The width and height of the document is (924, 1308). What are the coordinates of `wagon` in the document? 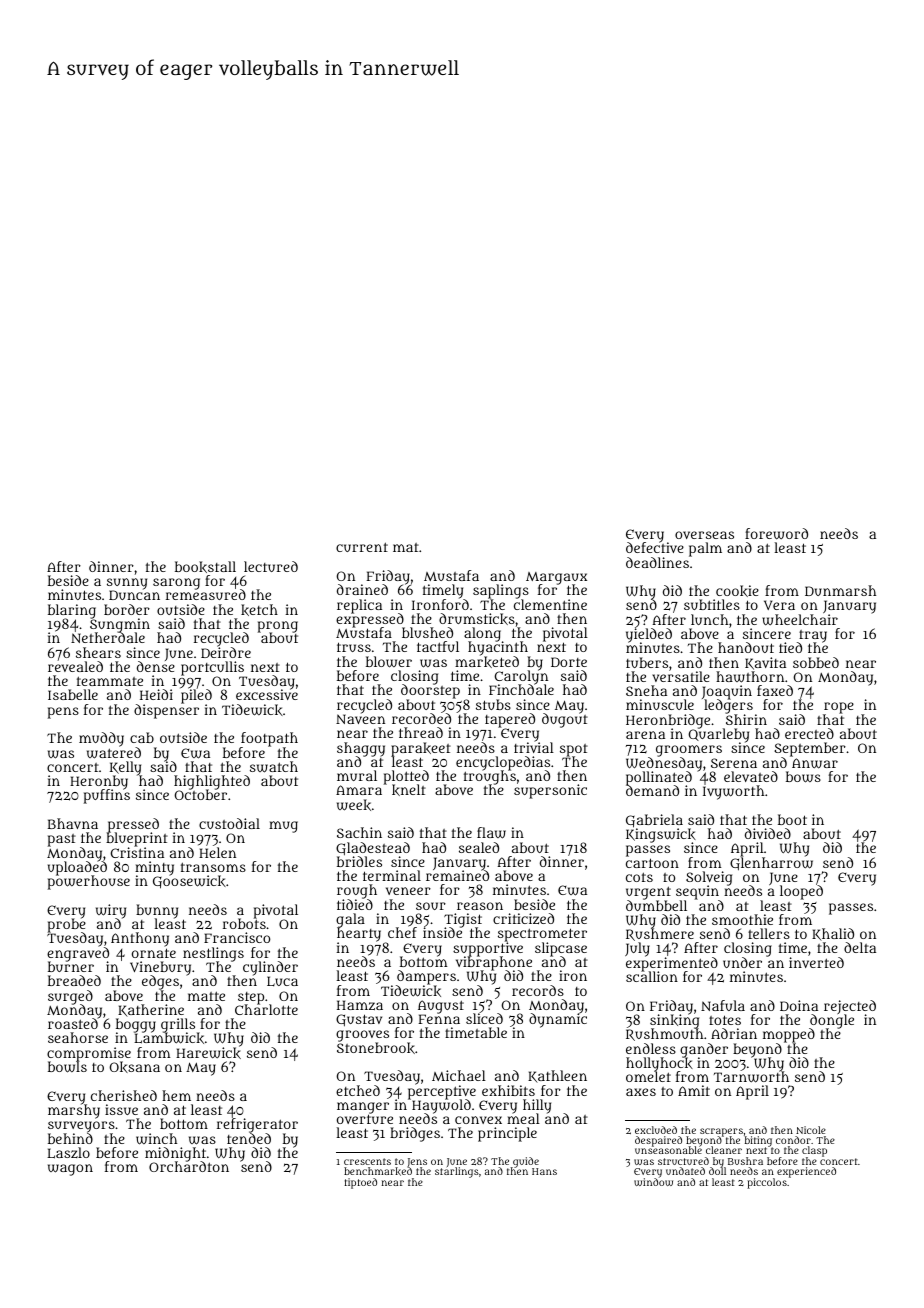 It's located at (70, 1170).
